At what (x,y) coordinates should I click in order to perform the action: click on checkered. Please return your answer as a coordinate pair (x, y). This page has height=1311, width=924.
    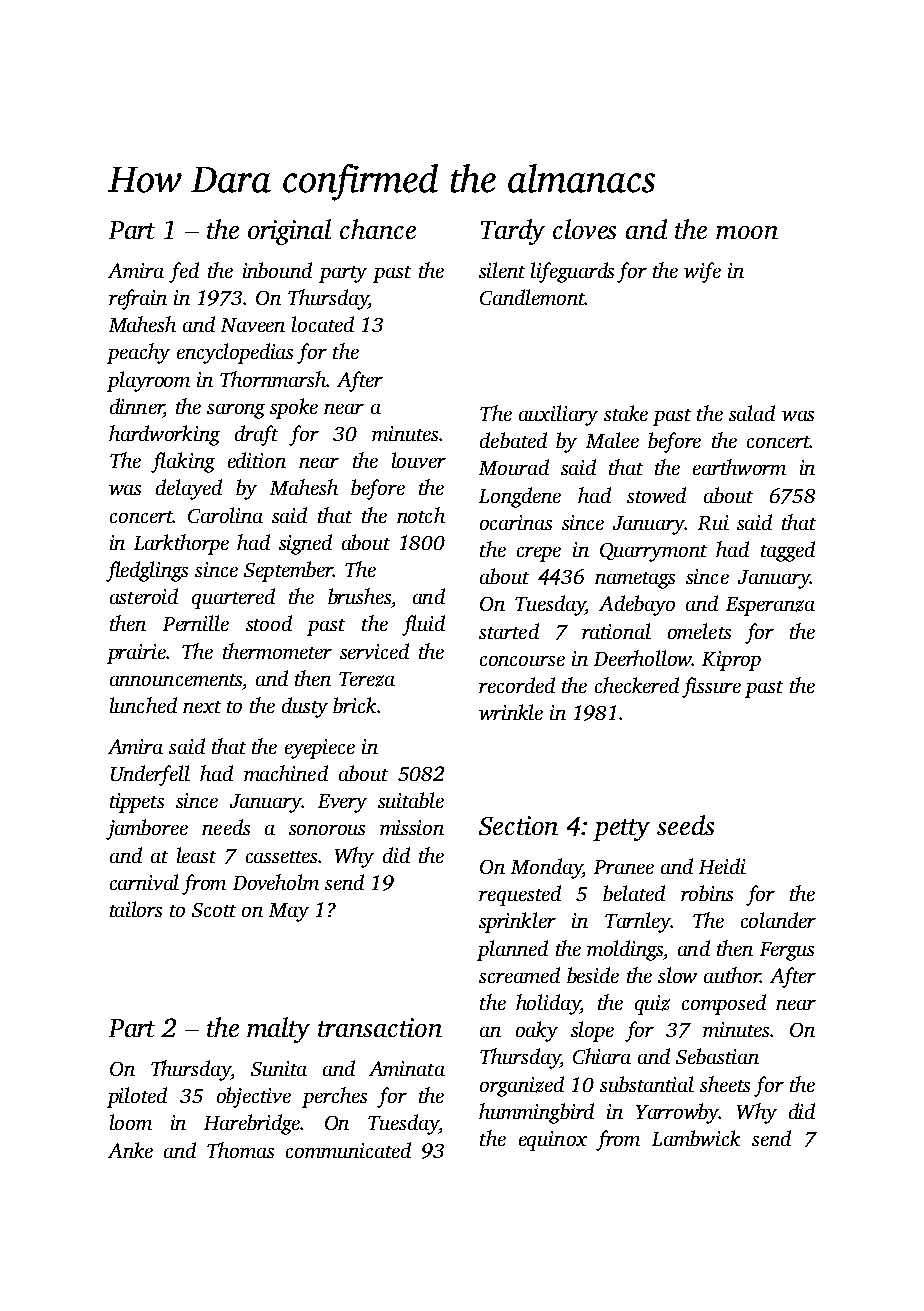
    Looking at the image, I should click on (637, 685).
